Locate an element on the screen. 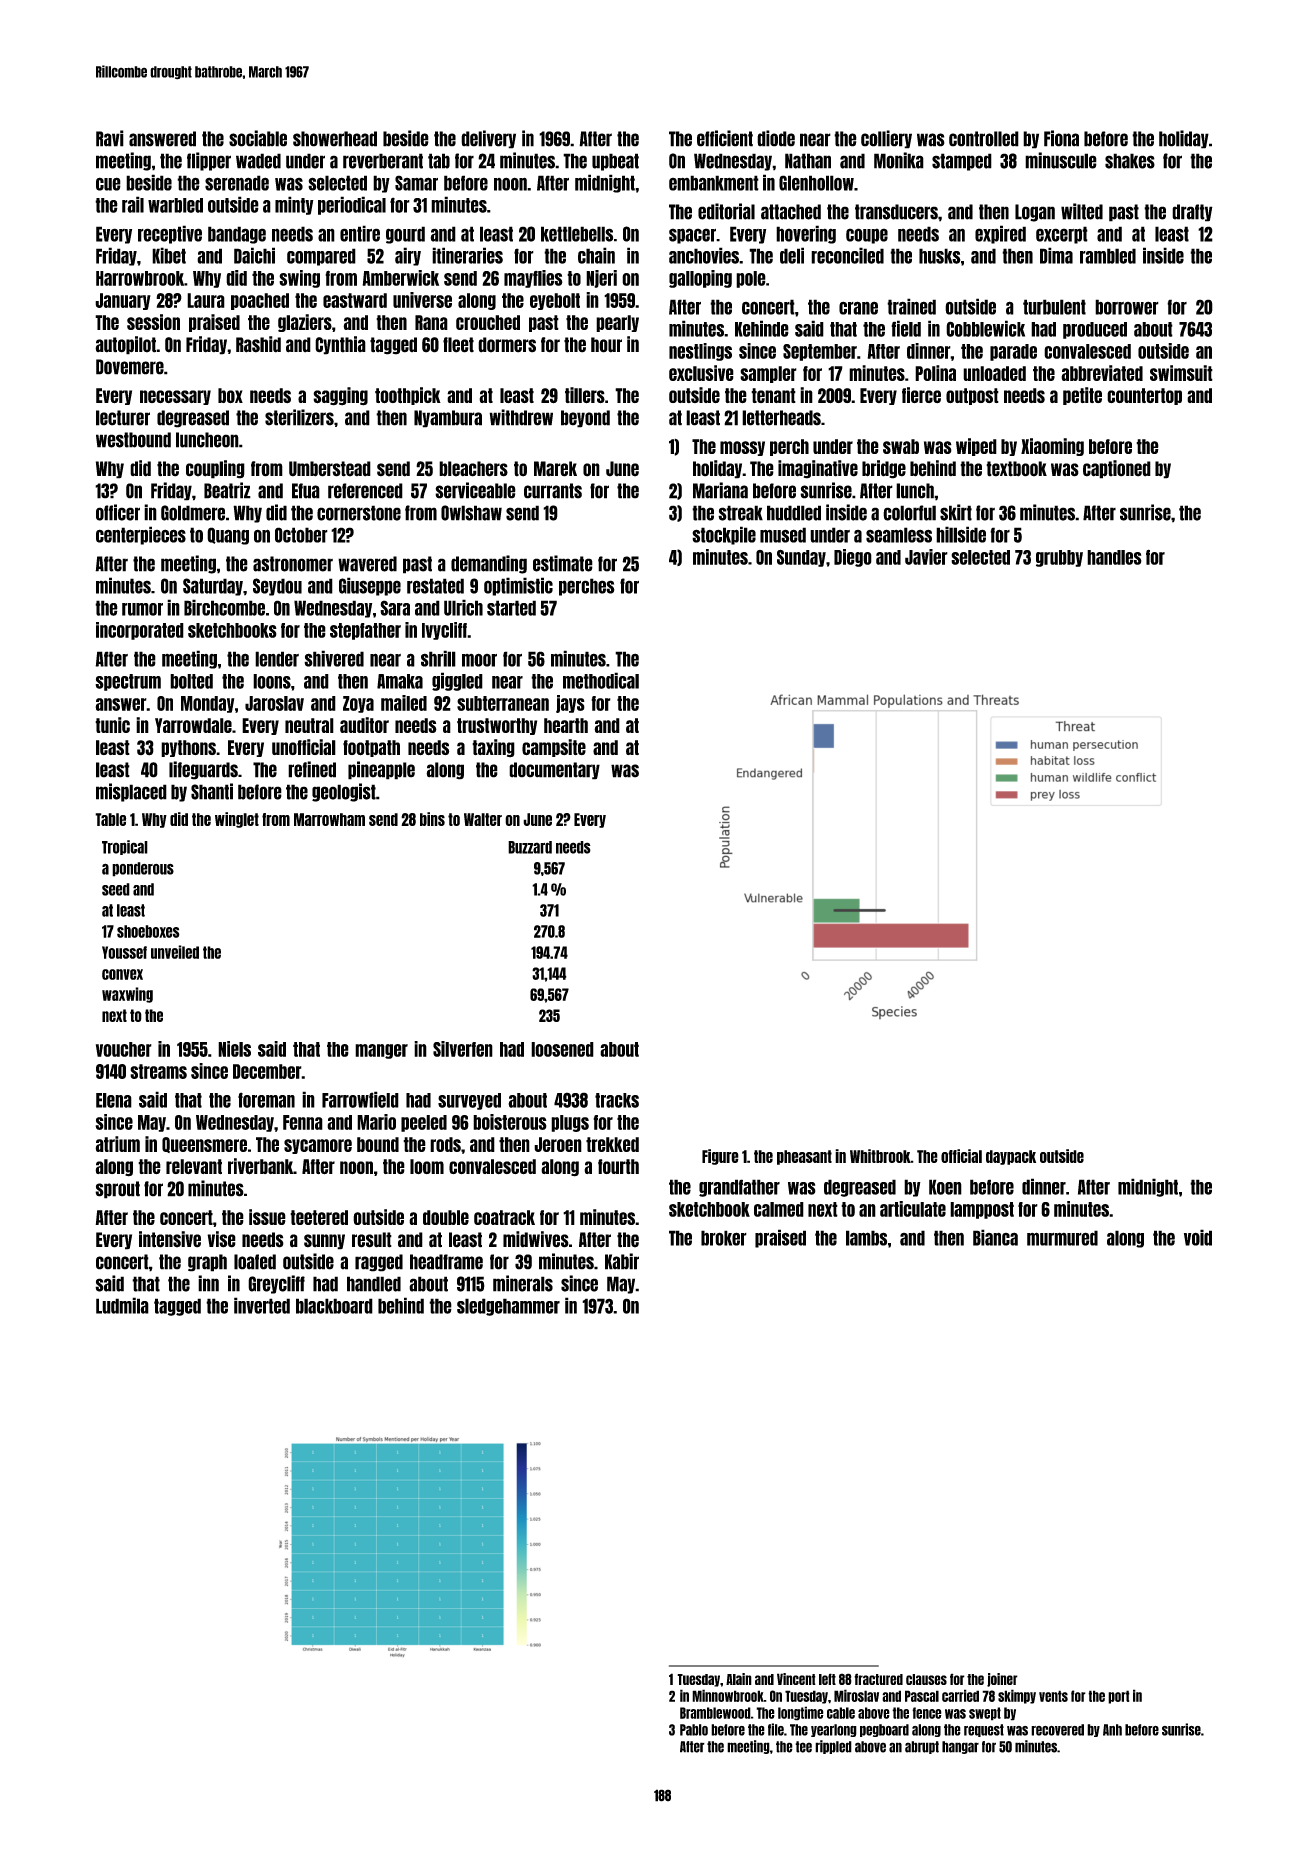 The width and height of the screenshot is (1308, 1850). rippled is located at coordinates (833, 1747).
